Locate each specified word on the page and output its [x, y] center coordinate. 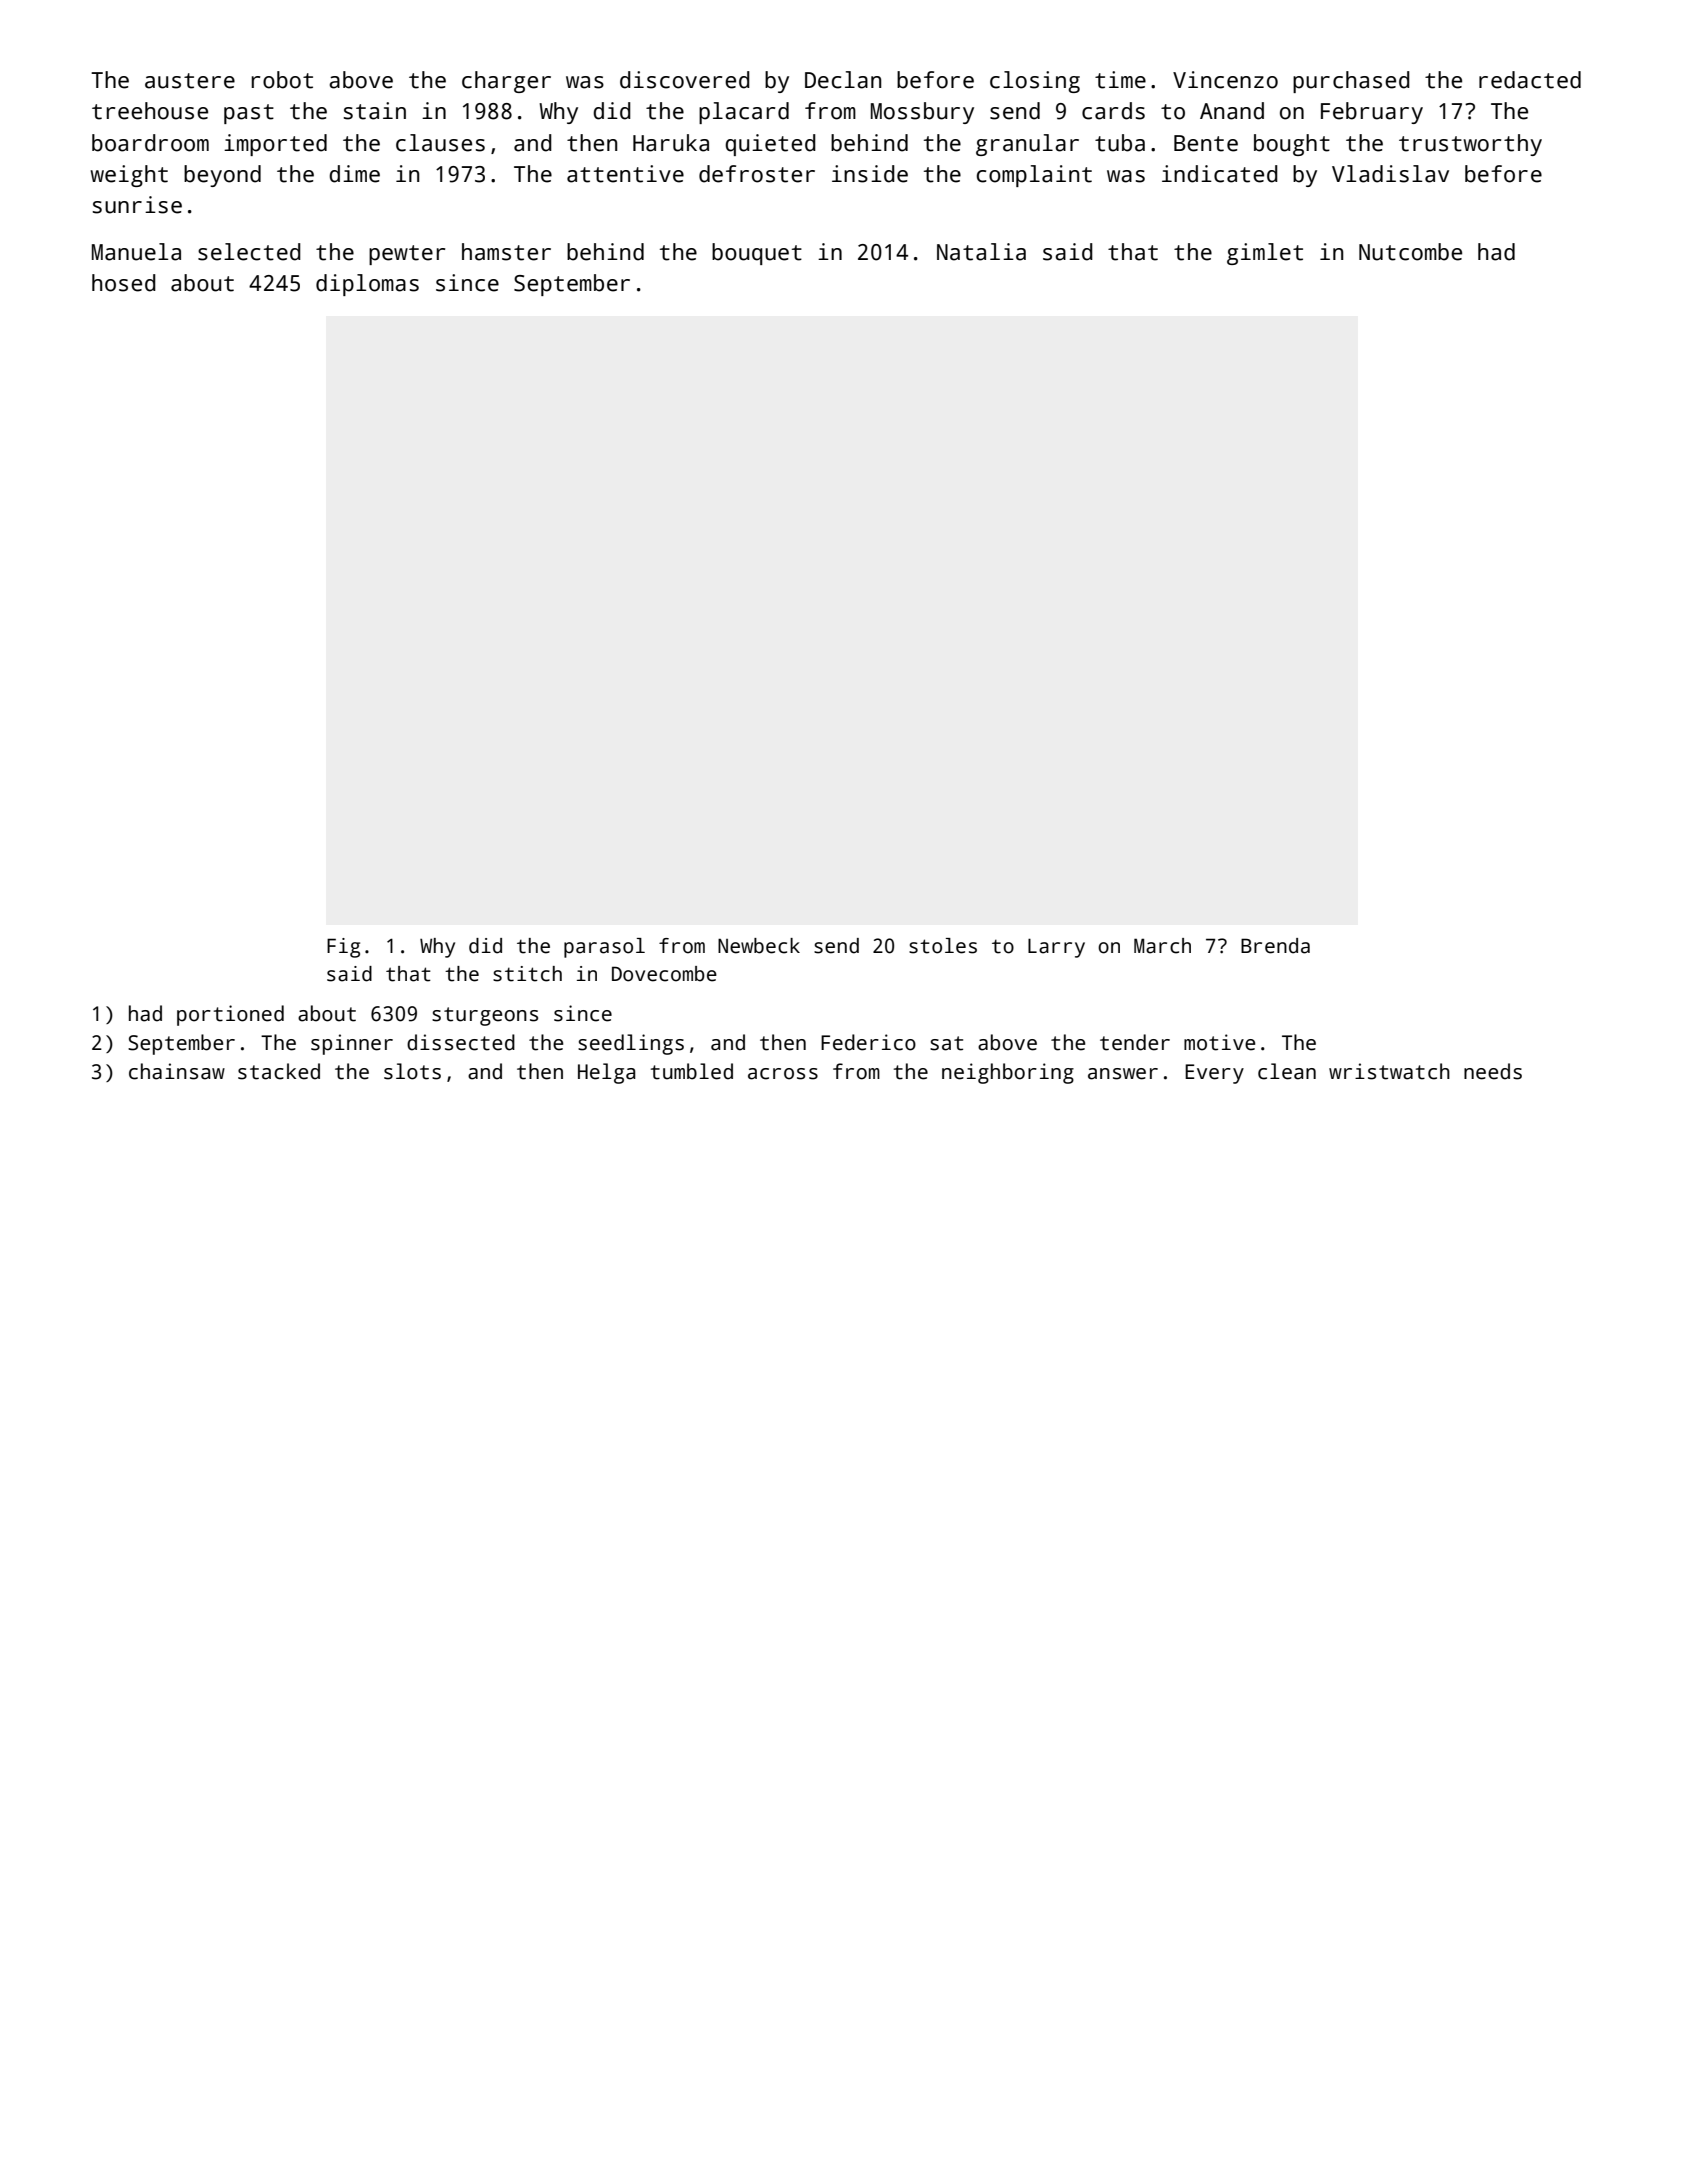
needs [1493, 1071]
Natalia [981, 252]
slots [412, 1071]
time [1120, 80]
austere [190, 81]
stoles [943, 946]
